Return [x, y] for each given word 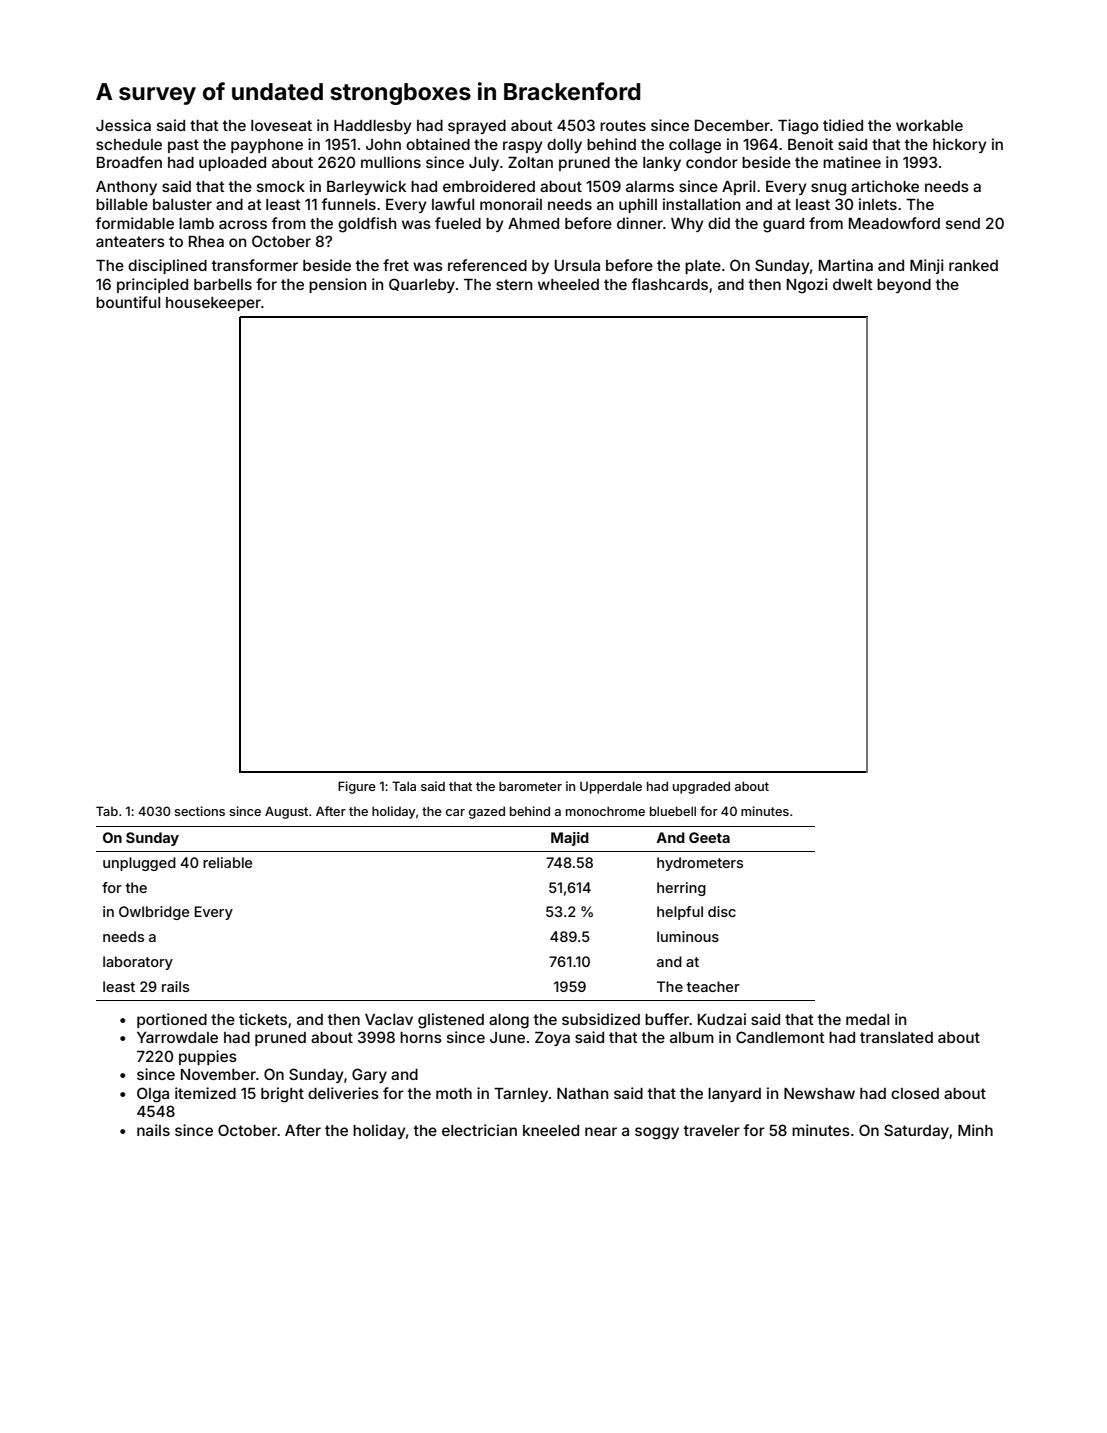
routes [623, 125]
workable [929, 125]
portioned [172, 1020]
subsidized [601, 1019]
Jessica [123, 125]
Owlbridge [154, 913]
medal [867, 1019]
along [509, 1021]
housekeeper [213, 304]
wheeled [568, 284]
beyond [904, 286]
